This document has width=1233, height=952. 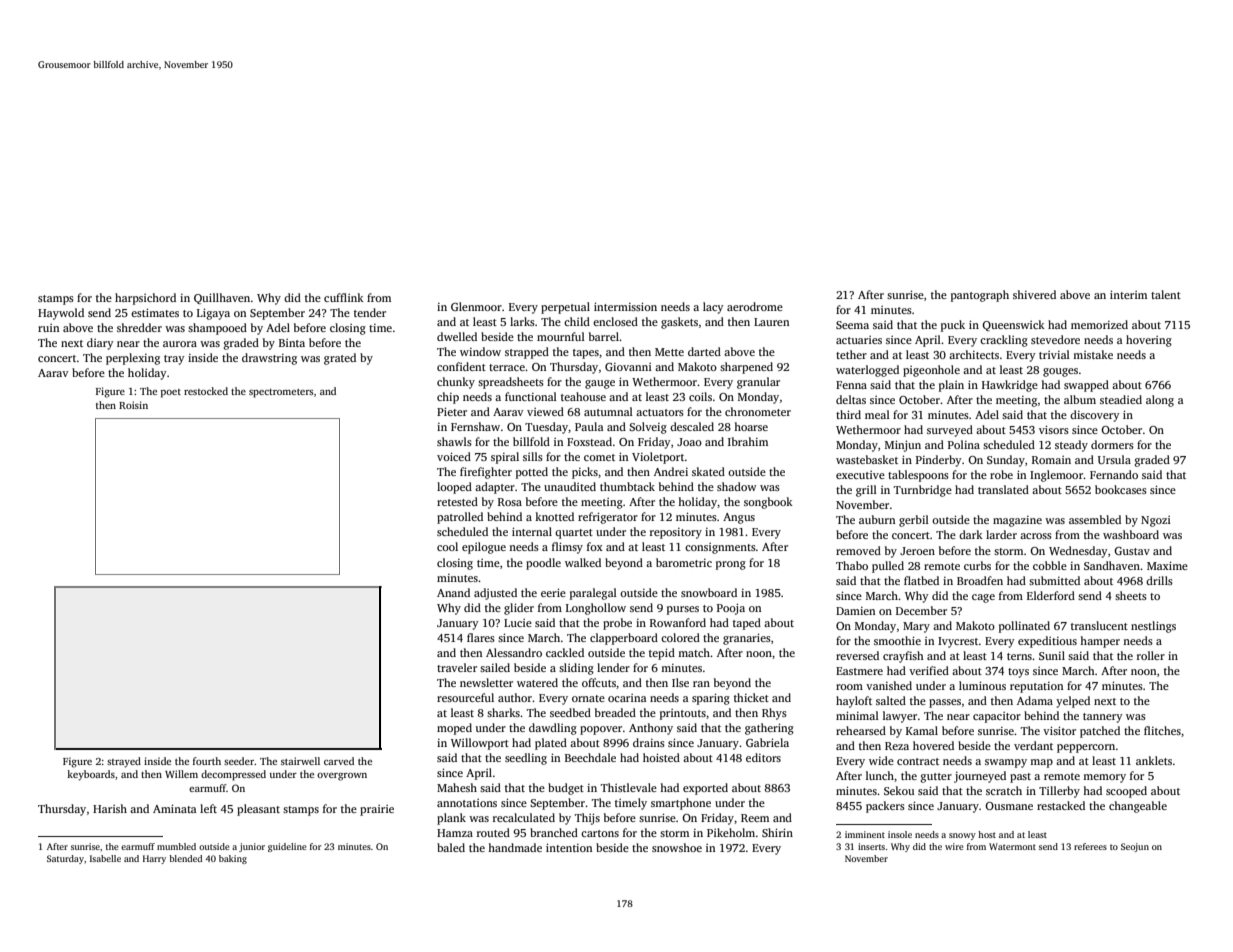 I want to click on handmade, so click(x=515, y=847).
